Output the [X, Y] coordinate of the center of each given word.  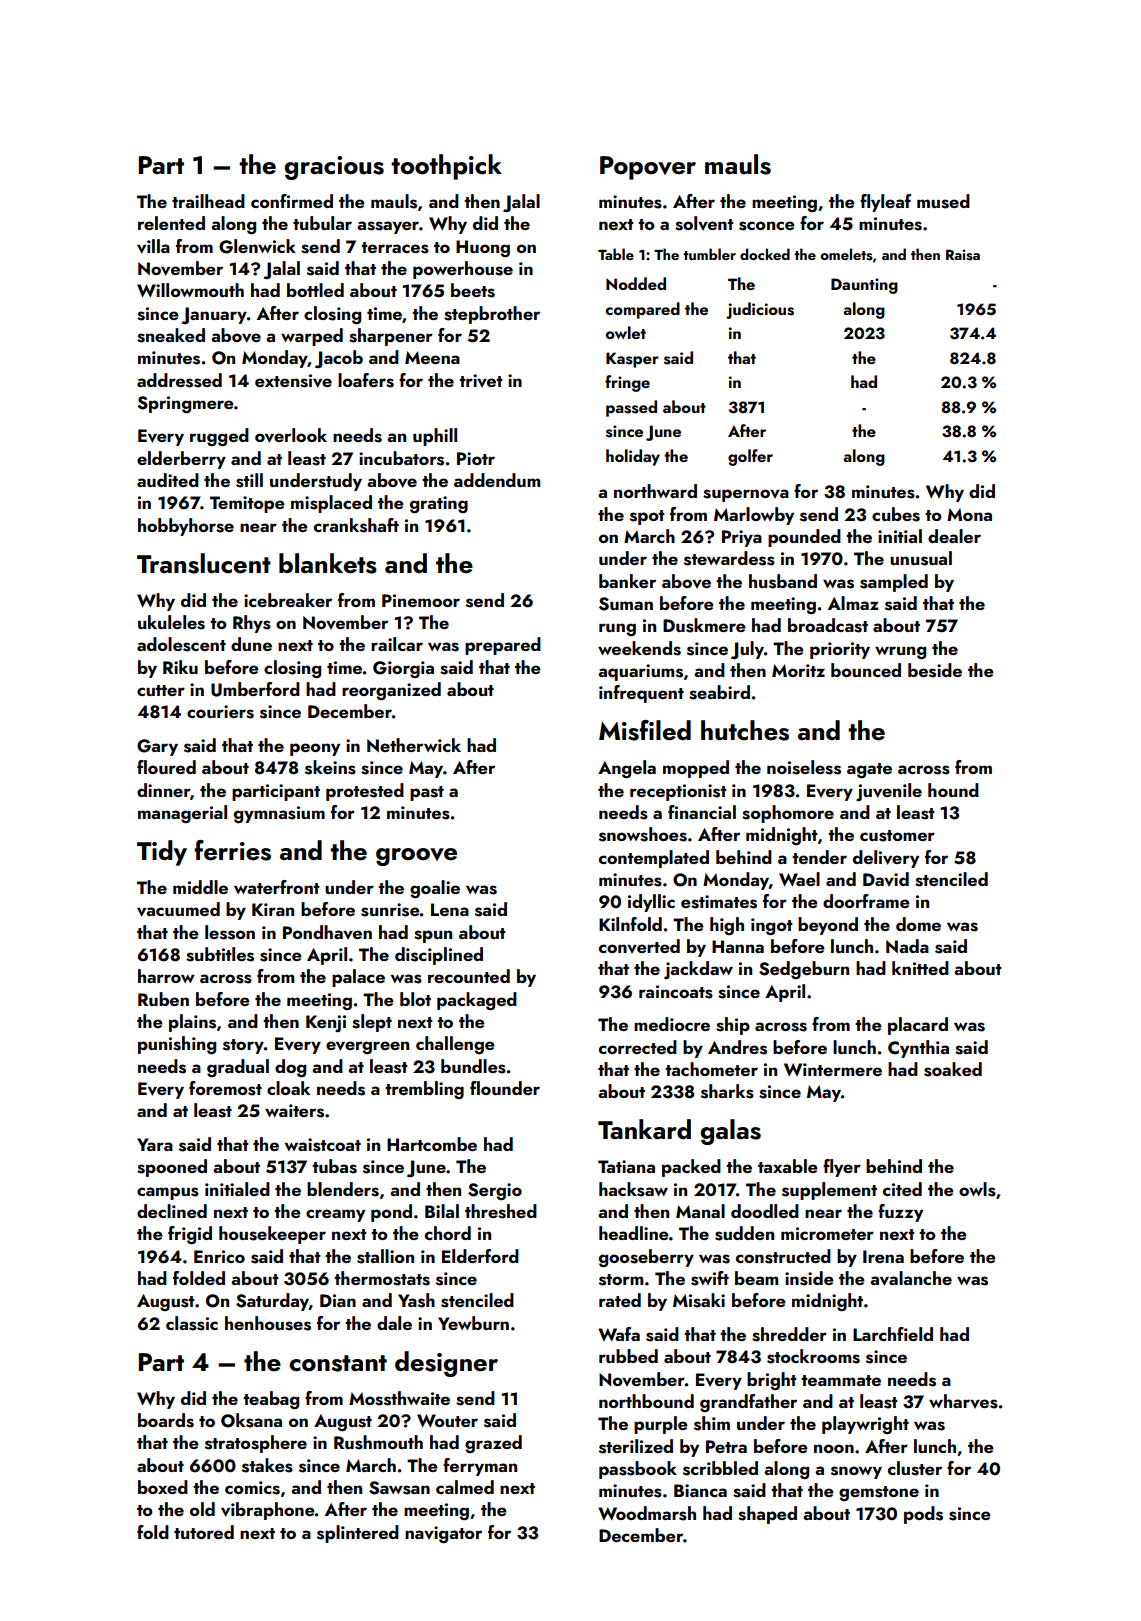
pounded [804, 538]
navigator [443, 1534]
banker [627, 581]
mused [943, 201]
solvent [704, 223]
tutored [204, 1532]
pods [923, 1515]
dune [251, 644]
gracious [334, 168]
